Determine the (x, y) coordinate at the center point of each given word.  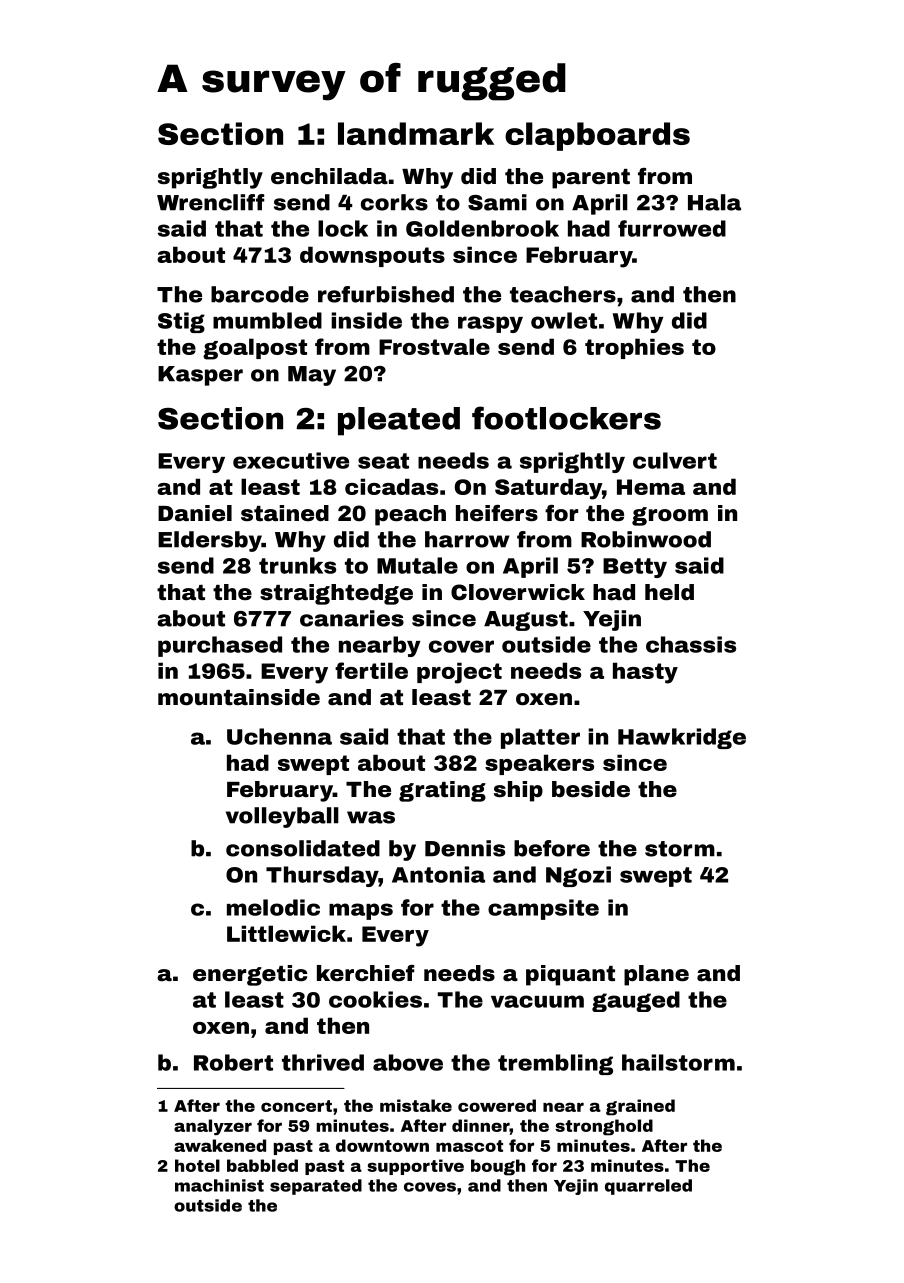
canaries (352, 618)
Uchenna (279, 736)
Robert (233, 1062)
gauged (636, 1001)
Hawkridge (682, 738)
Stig (181, 322)
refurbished (386, 294)
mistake (416, 1105)
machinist (219, 1185)
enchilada (329, 176)
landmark (416, 133)
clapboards (597, 136)
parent (591, 179)
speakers (539, 764)
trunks (297, 565)
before (552, 848)
